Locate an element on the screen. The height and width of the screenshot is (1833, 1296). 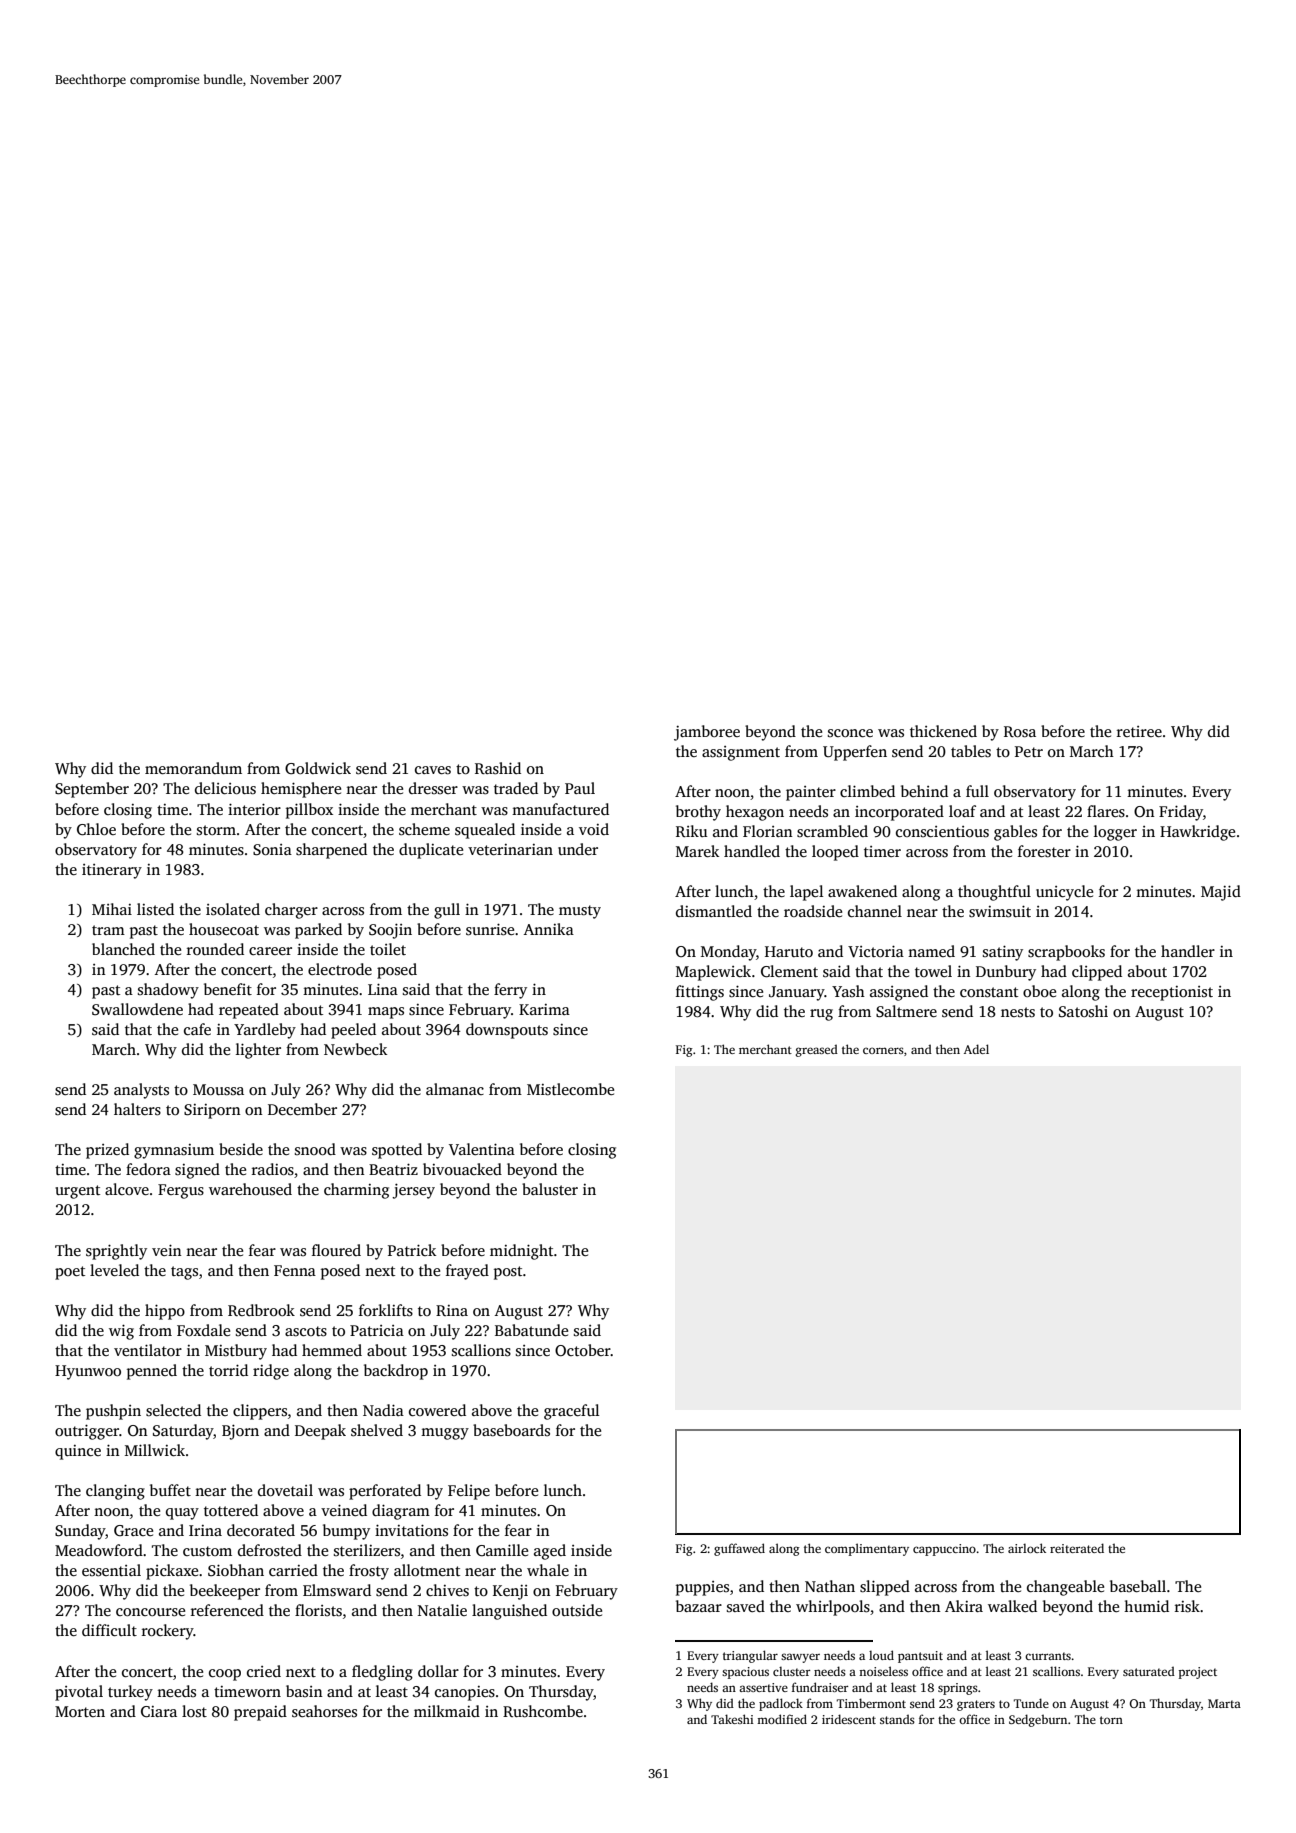
memorandum is located at coordinates (193, 768).
